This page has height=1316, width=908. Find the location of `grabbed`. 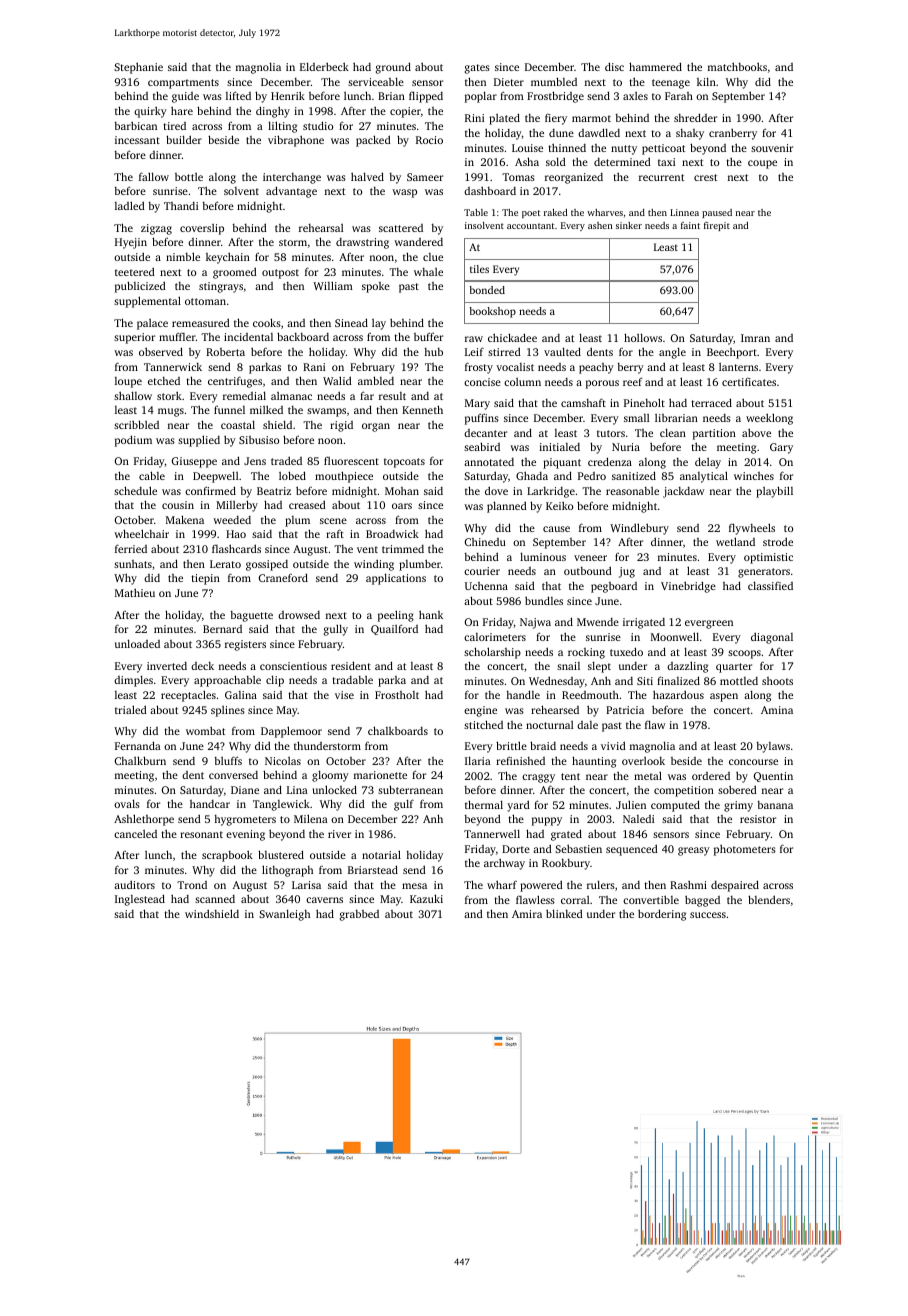

grabbed is located at coordinates (359, 915).
